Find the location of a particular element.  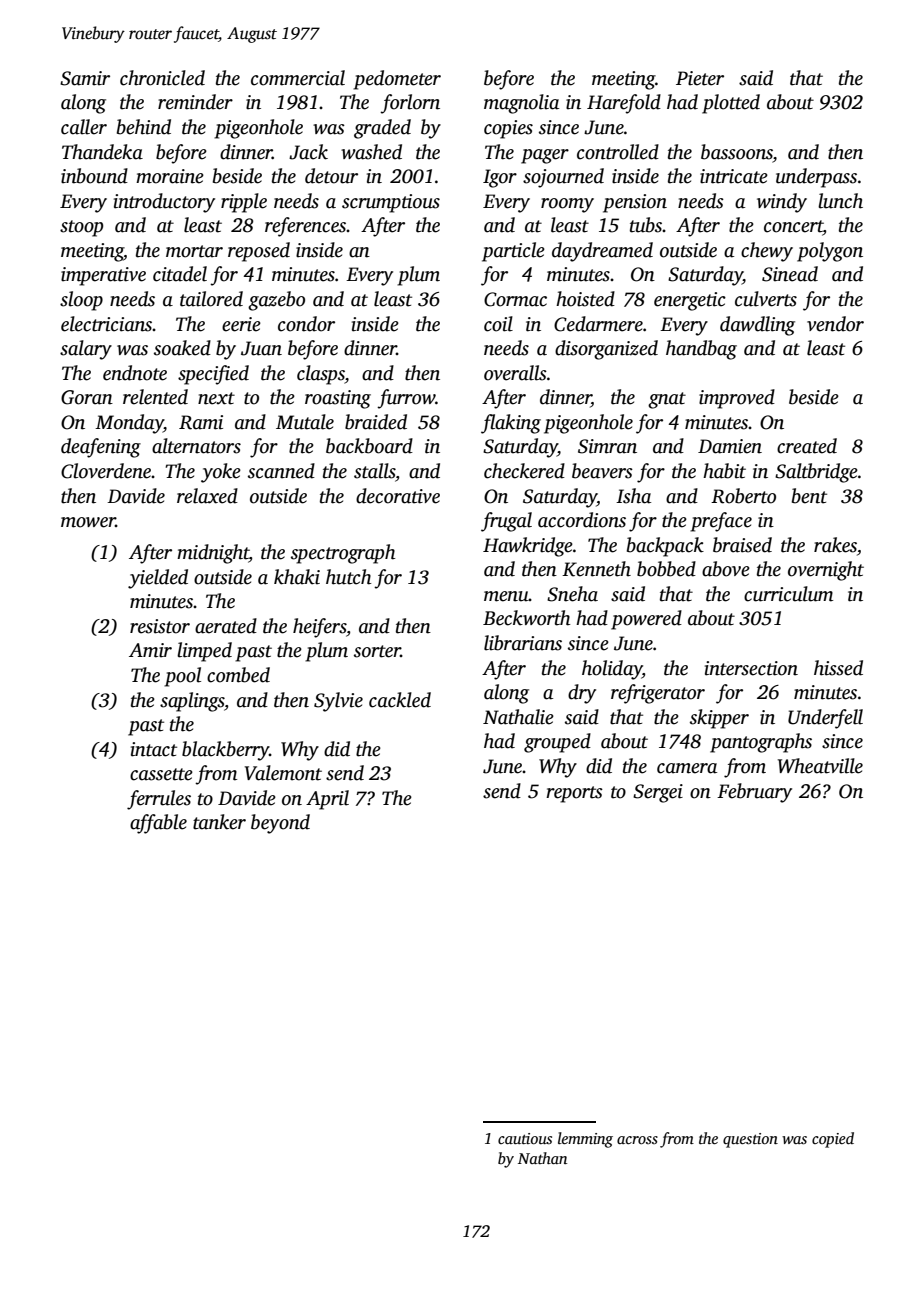

caller is located at coordinates (84, 127).
